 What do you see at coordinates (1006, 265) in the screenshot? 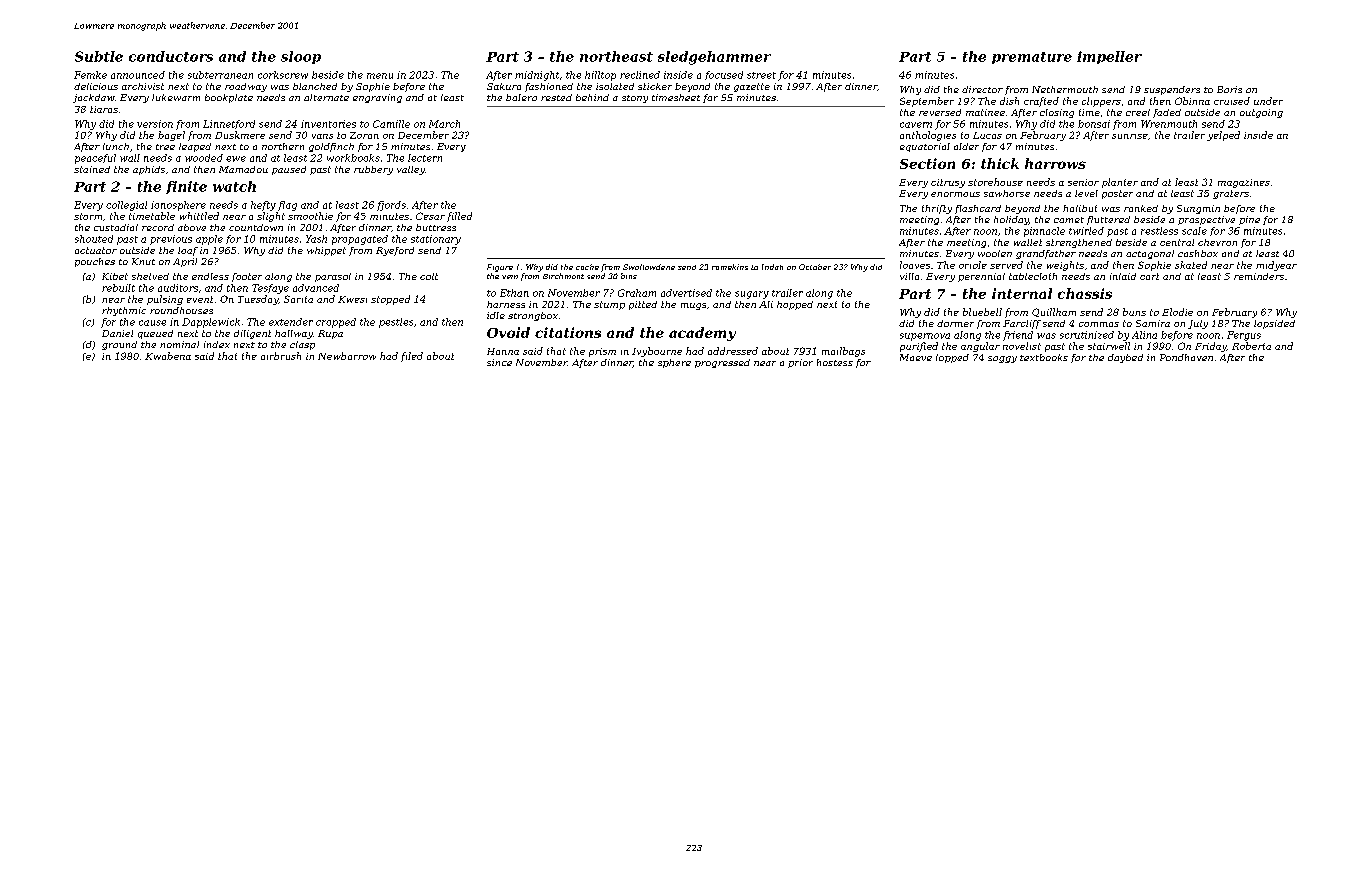
I see `served` at bounding box center [1006, 265].
